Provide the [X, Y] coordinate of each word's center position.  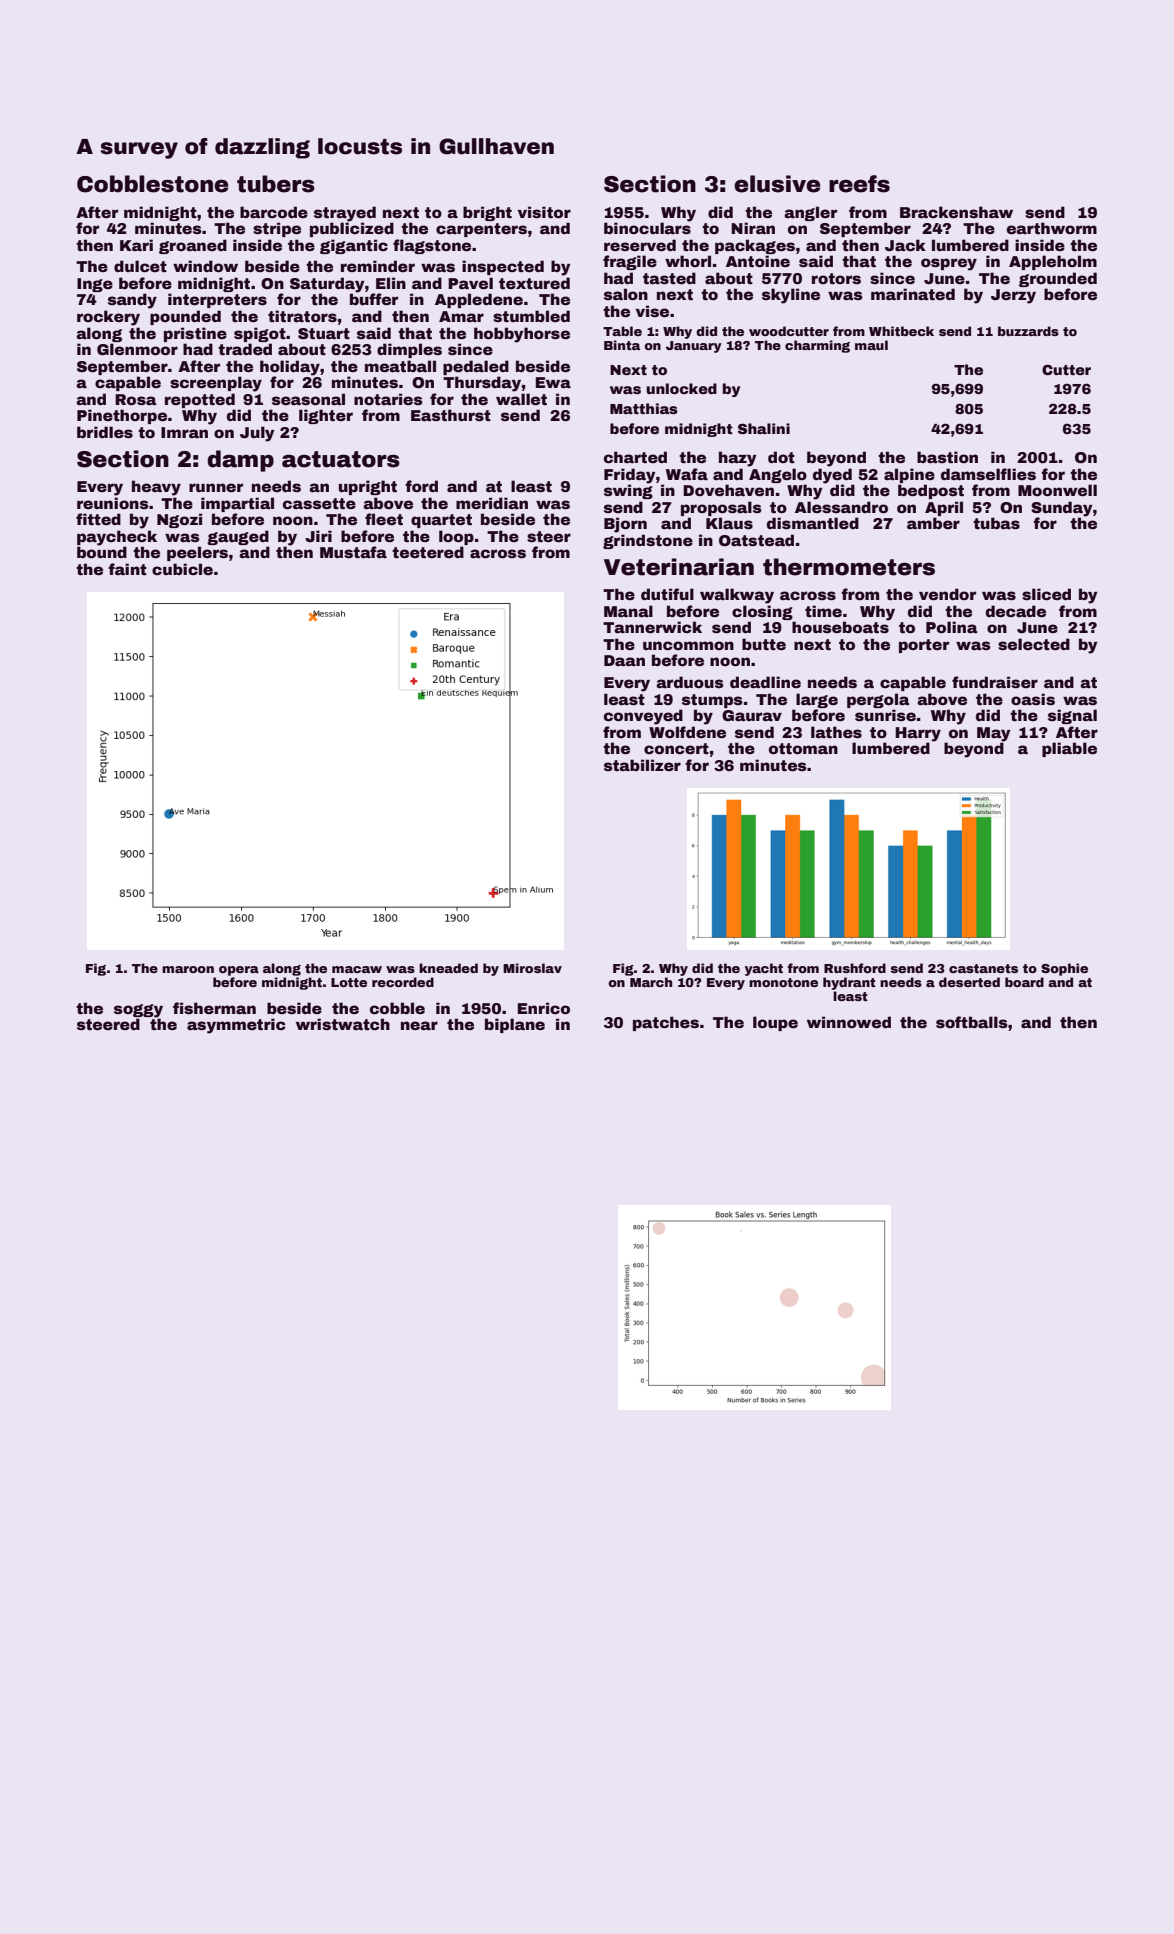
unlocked [681, 388]
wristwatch [343, 1024]
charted [635, 457]
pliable [1069, 749]
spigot [260, 334]
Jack [905, 245]
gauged [238, 537]
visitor [544, 212]
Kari [136, 245]
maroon [188, 969]
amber [933, 523]
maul [871, 345]
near [419, 1025]
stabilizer [642, 765]
